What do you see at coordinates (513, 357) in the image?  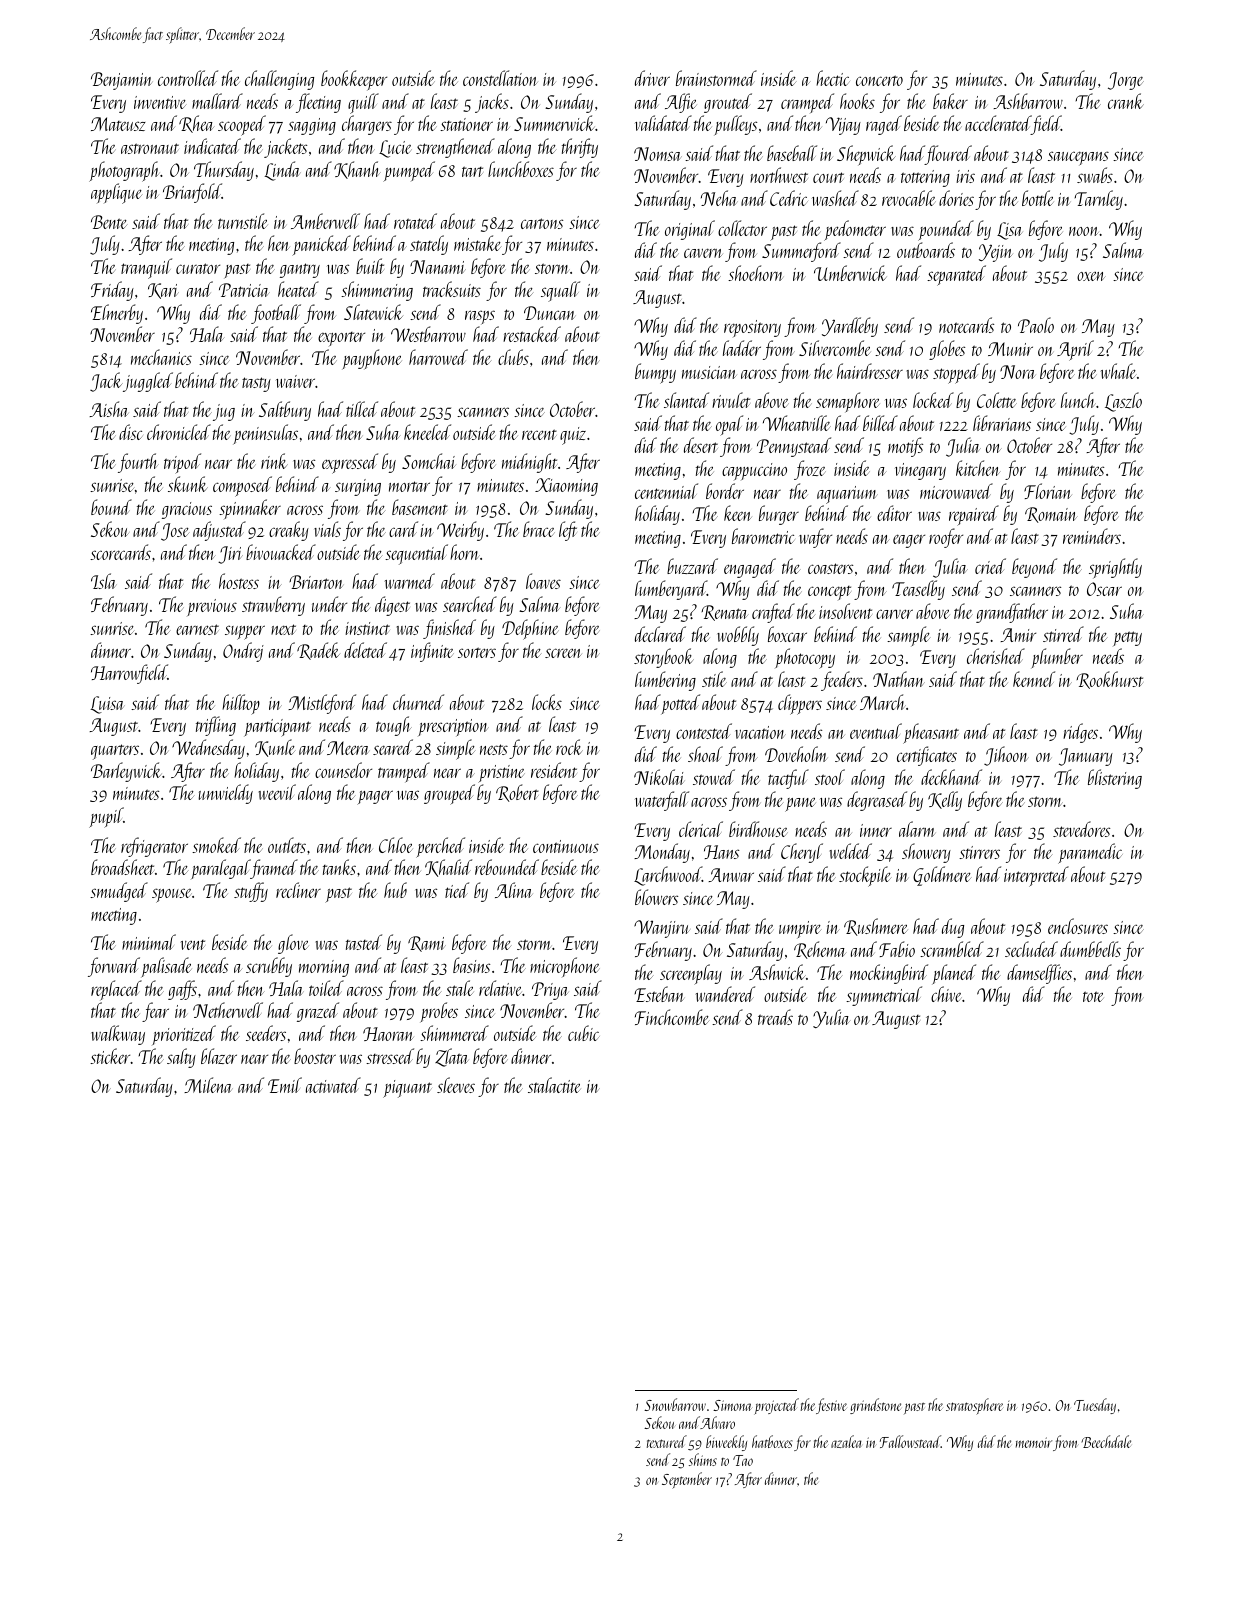 I see `clubs` at bounding box center [513, 357].
